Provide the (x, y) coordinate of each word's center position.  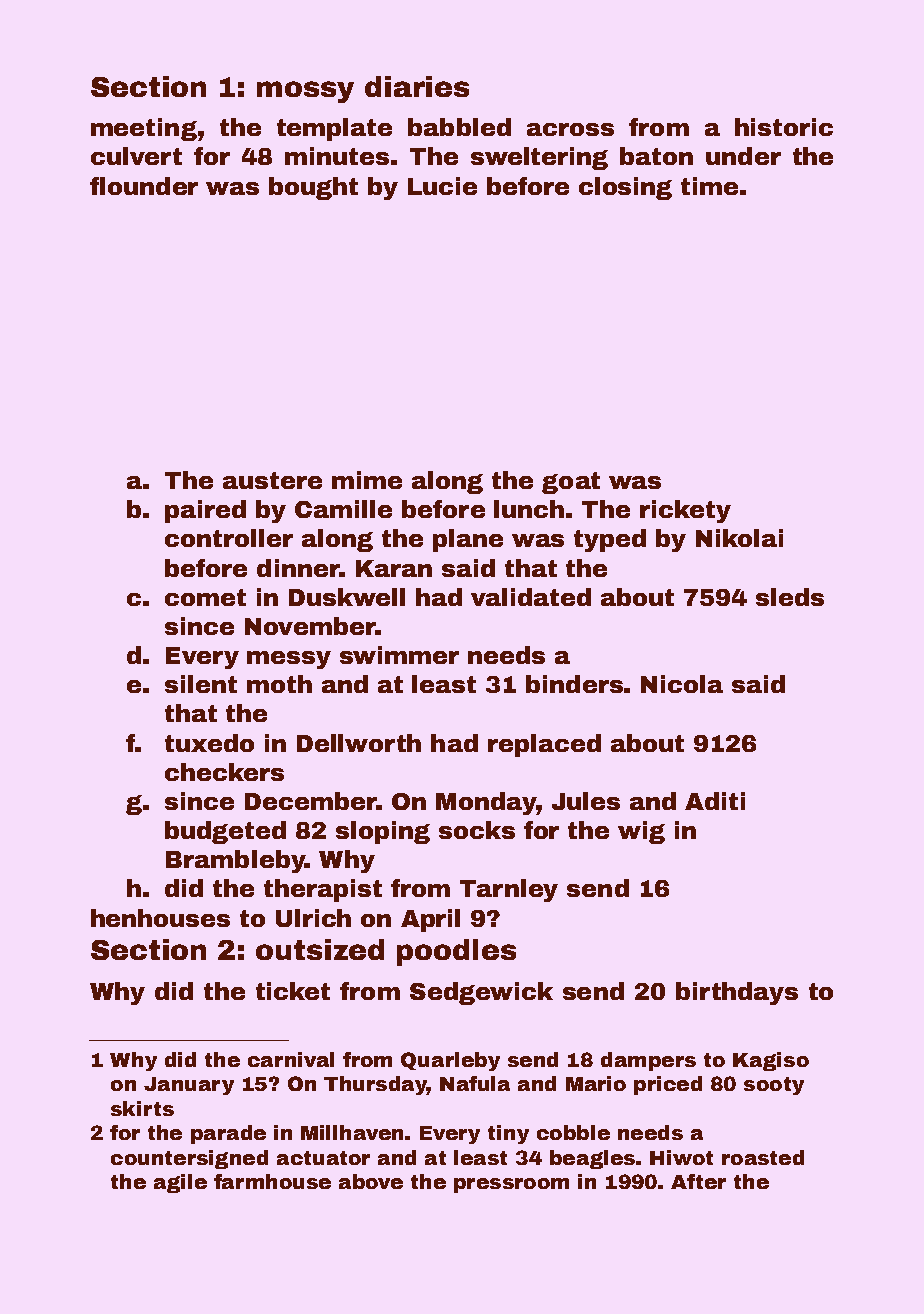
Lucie (442, 186)
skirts (142, 1108)
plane (468, 540)
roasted (763, 1157)
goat (571, 483)
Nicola (682, 684)
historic (784, 127)
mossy (305, 92)
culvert (136, 156)
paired (205, 511)
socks (477, 830)
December (311, 801)
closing (625, 188)
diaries (417, 86)
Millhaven (352, 1132)
